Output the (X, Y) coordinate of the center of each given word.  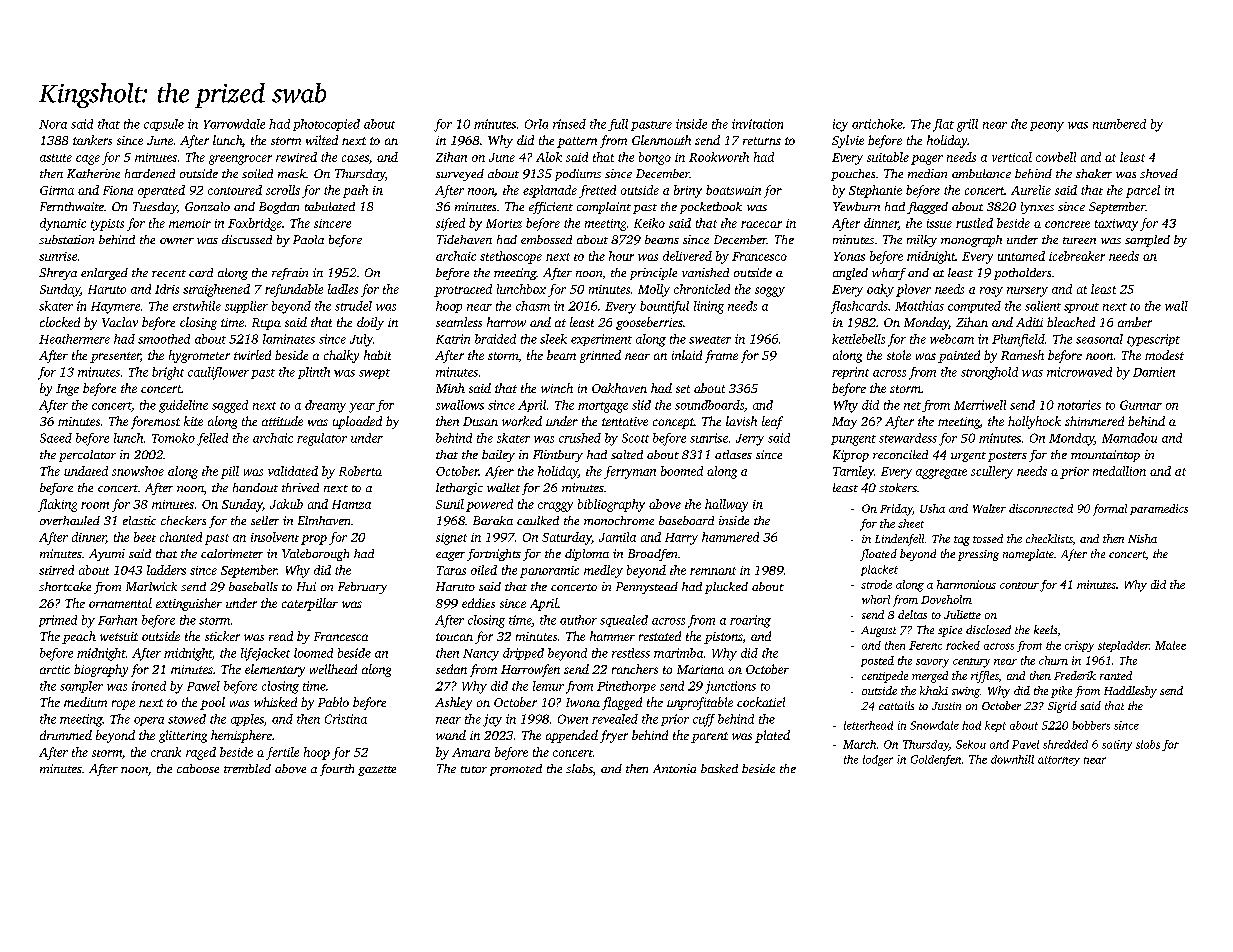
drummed (66, 735)
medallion (1119, 471)
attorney (1059, 761)
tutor (474, 769)
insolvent (275, 537)
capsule (164, 125)
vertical (1012, 157)
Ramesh (1022, 355)
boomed (682, 471)
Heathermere (74, 339)
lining (709, 307)
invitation (757, 124)
